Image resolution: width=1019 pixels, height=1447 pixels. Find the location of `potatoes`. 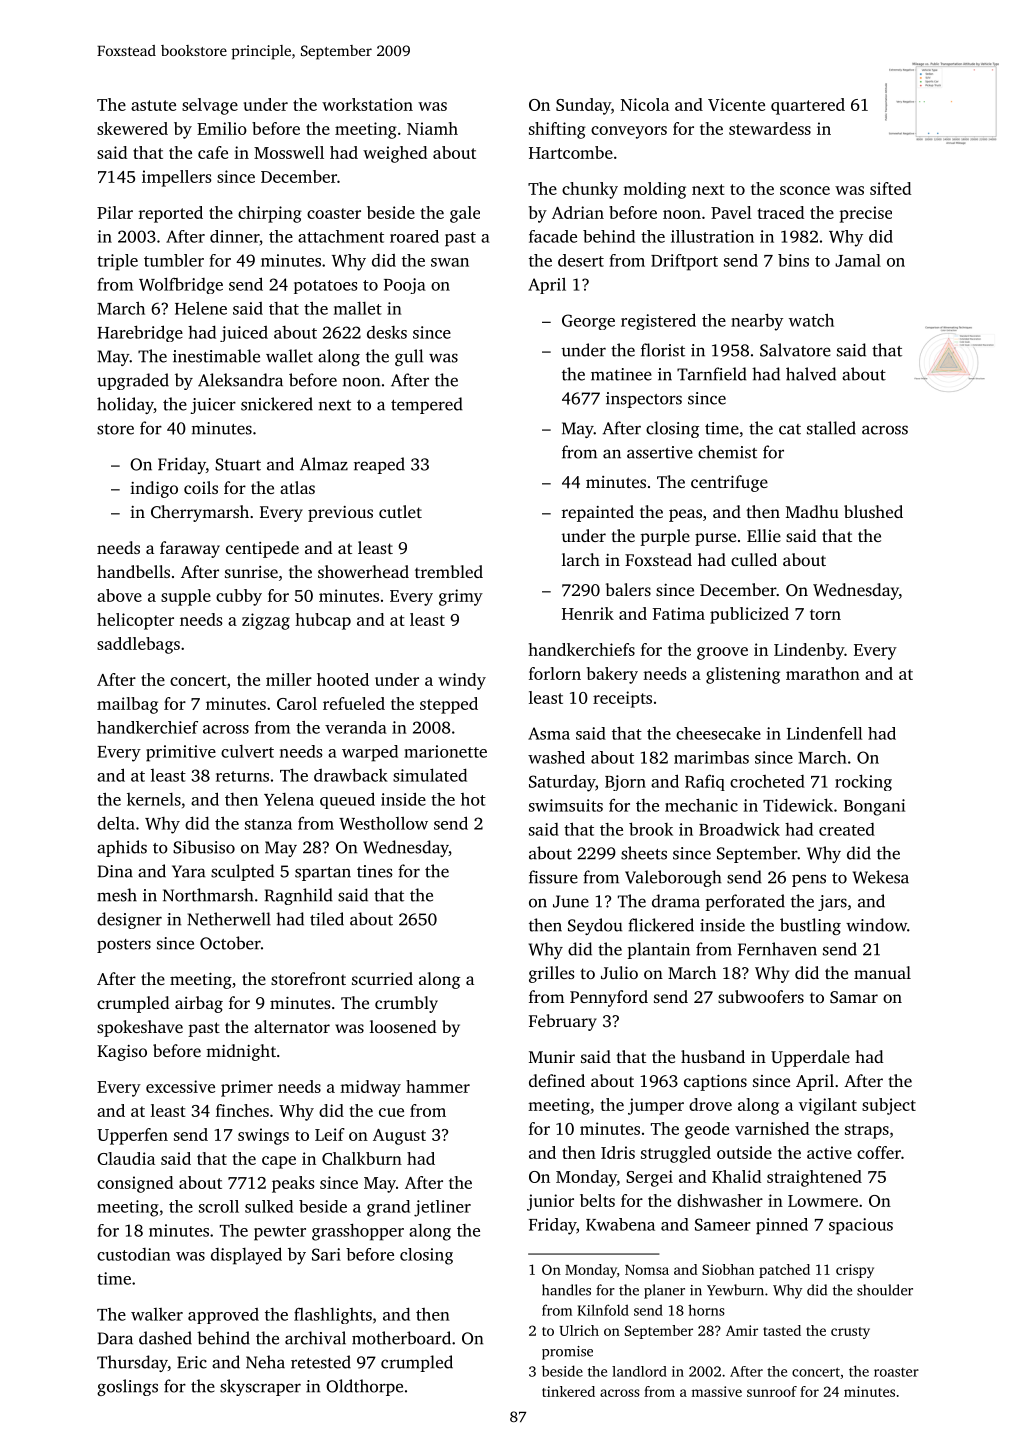

potatoes is located at coordinates (325, 287).
